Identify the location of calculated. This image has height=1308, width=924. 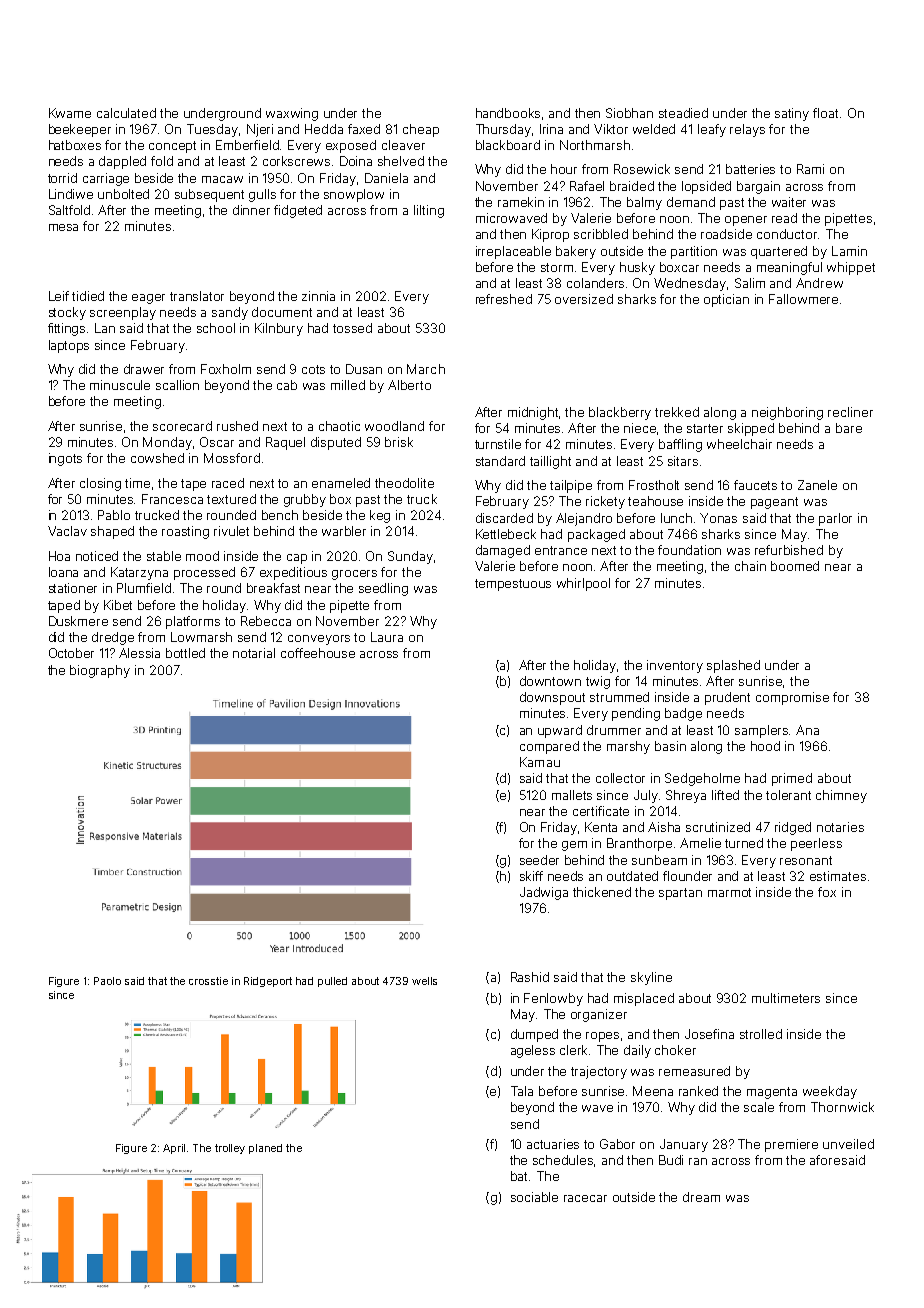
(126, 113).
